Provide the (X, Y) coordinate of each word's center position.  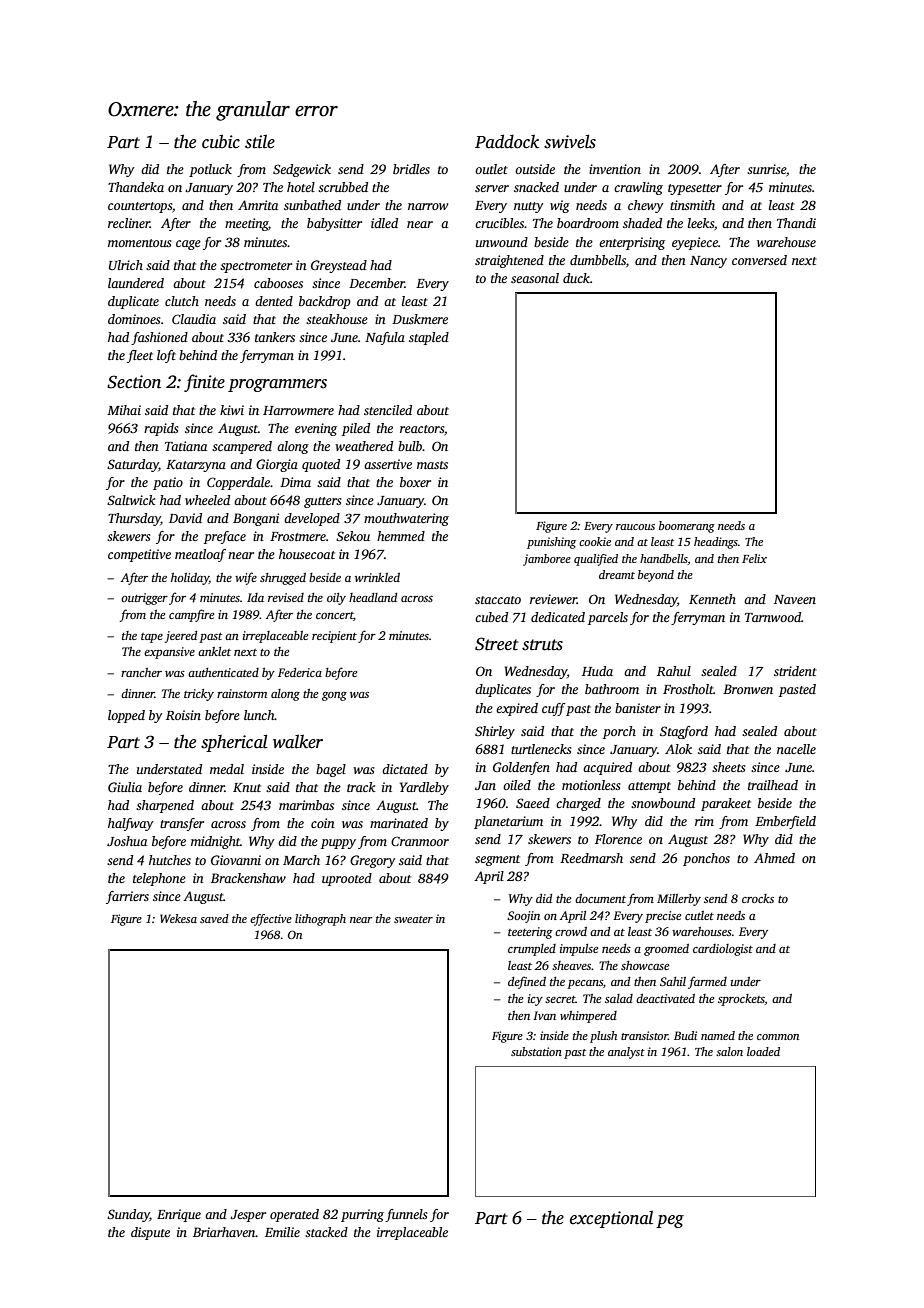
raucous (635, 527)
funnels (406, 1215)
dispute (150, 1233)
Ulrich (126, 265)
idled (384, 223)
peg (670, 1221)
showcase (645, 965)
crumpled (532, 950)
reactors (422, 429)
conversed (759, 260)
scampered (242, 447)
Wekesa (178, 918)
